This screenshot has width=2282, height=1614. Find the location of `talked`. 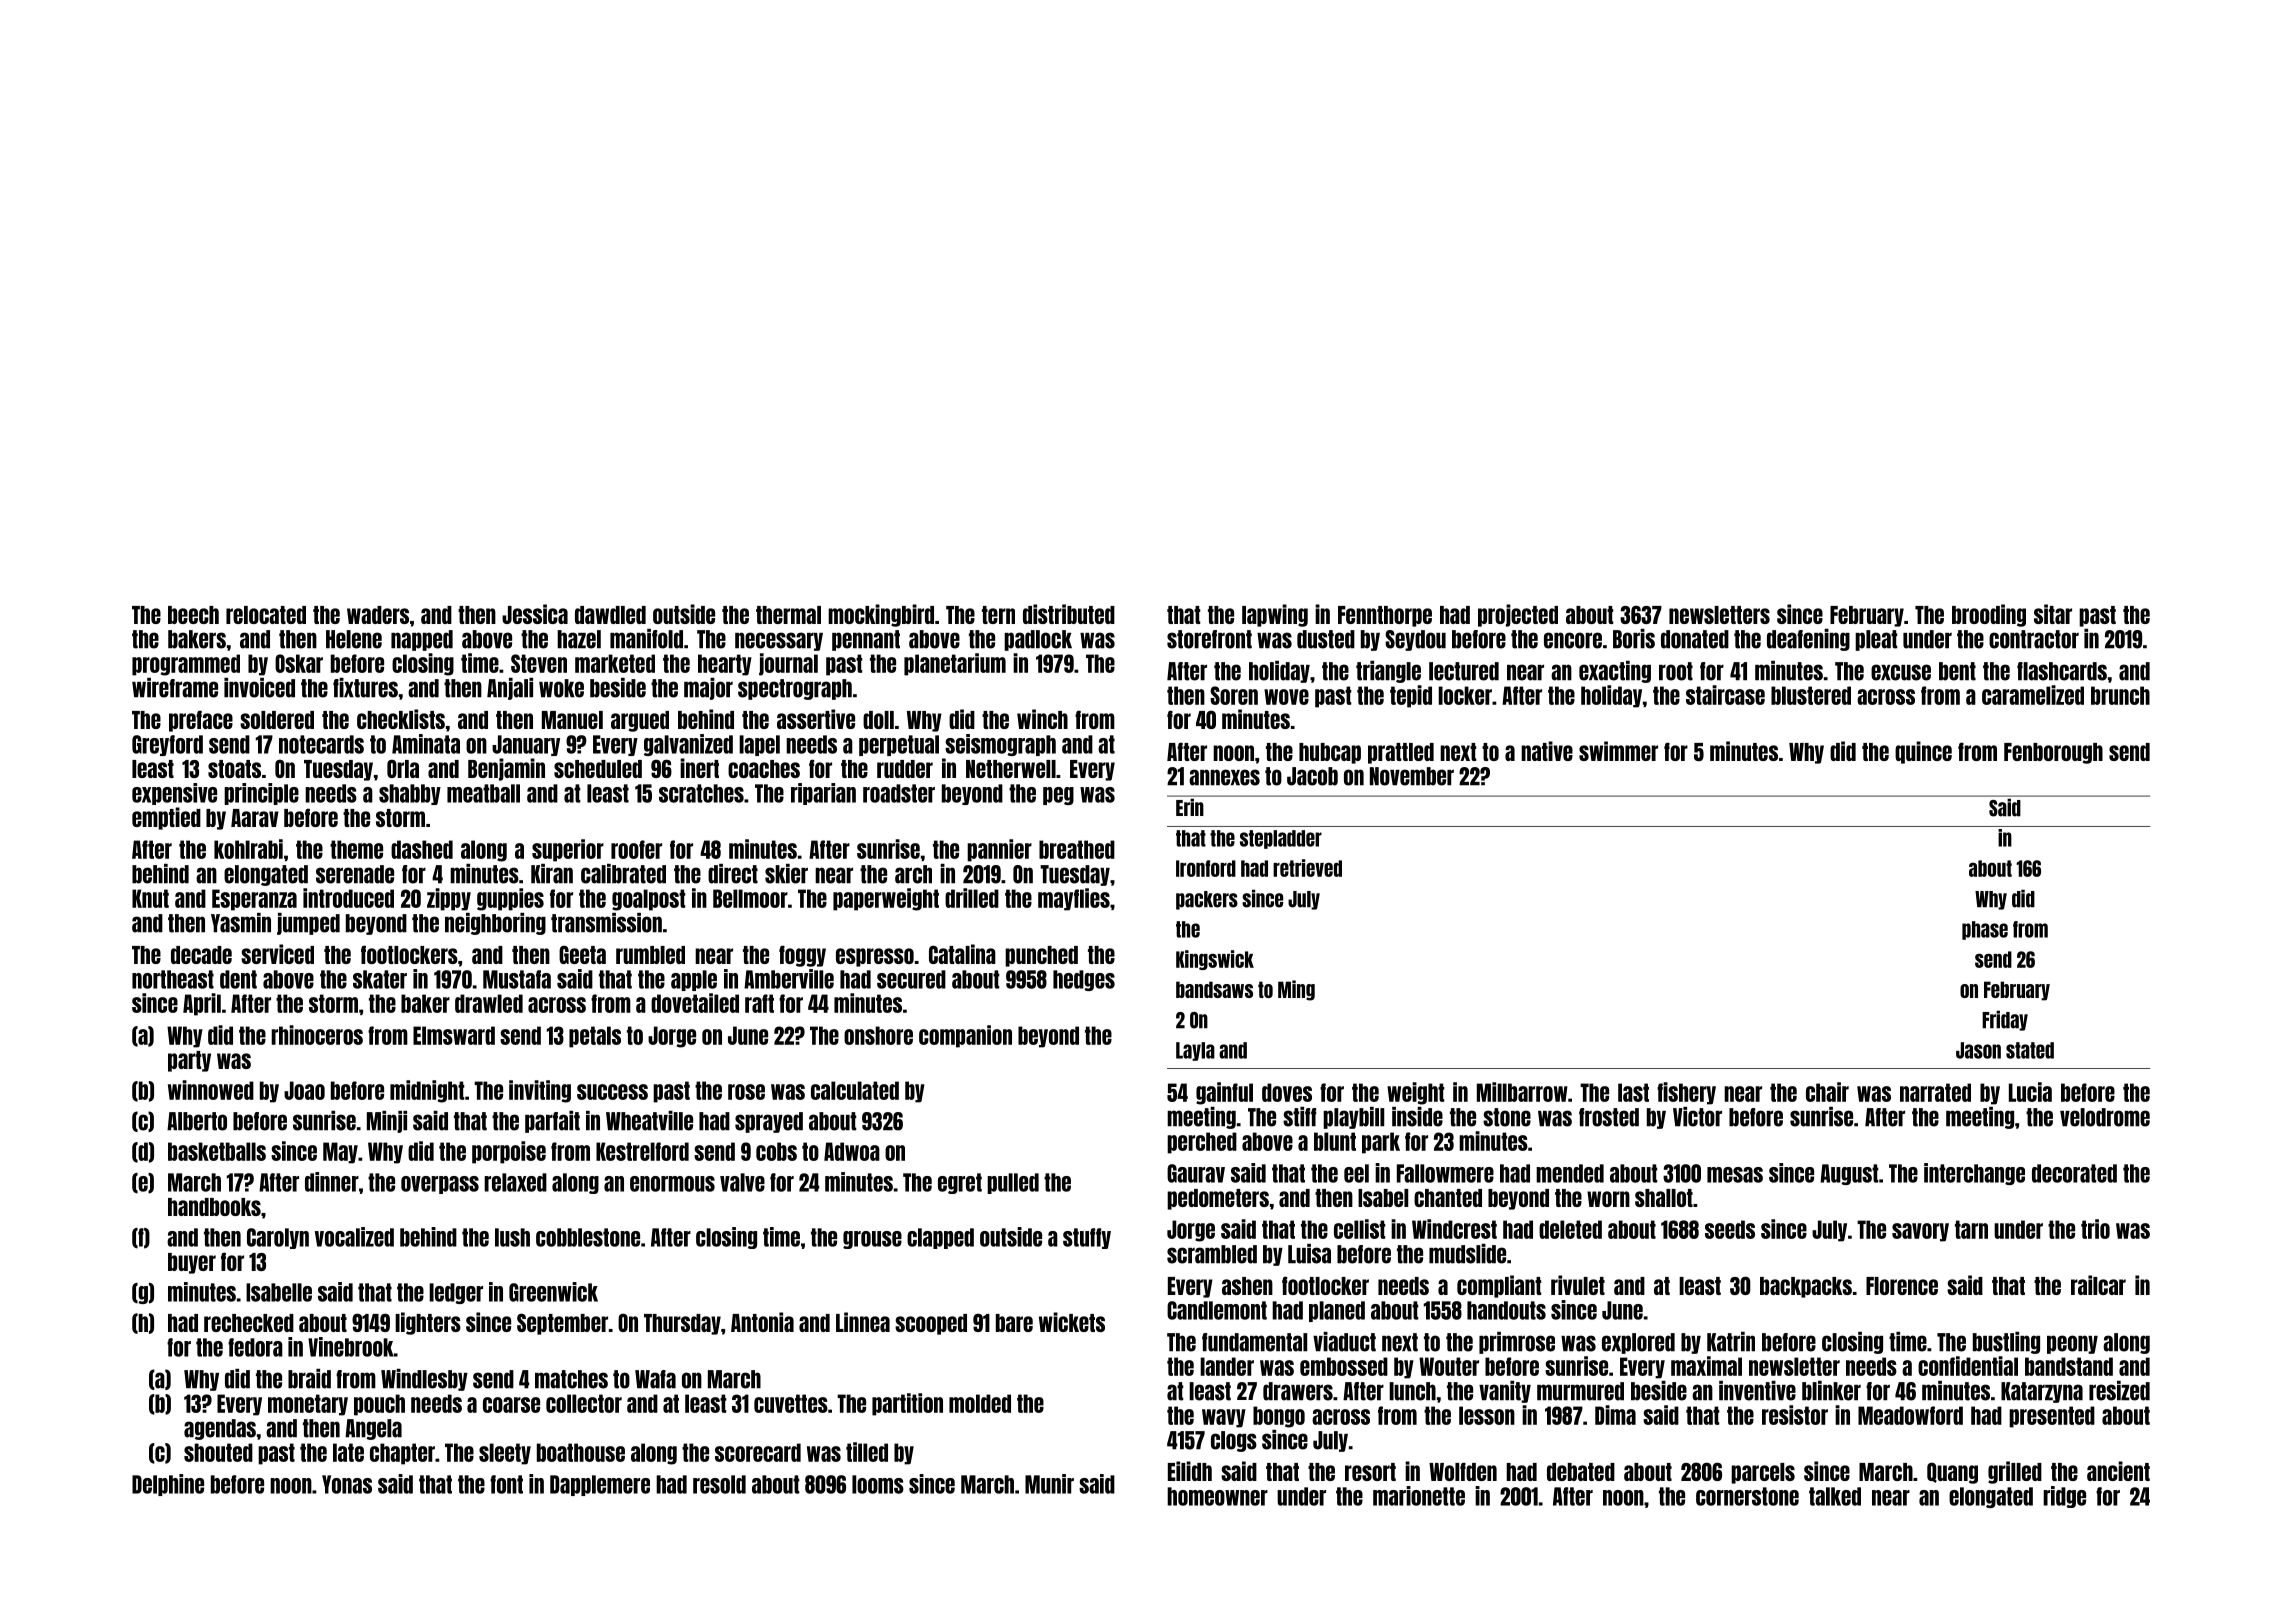

talked is located at coordinates (1835, 1496).
